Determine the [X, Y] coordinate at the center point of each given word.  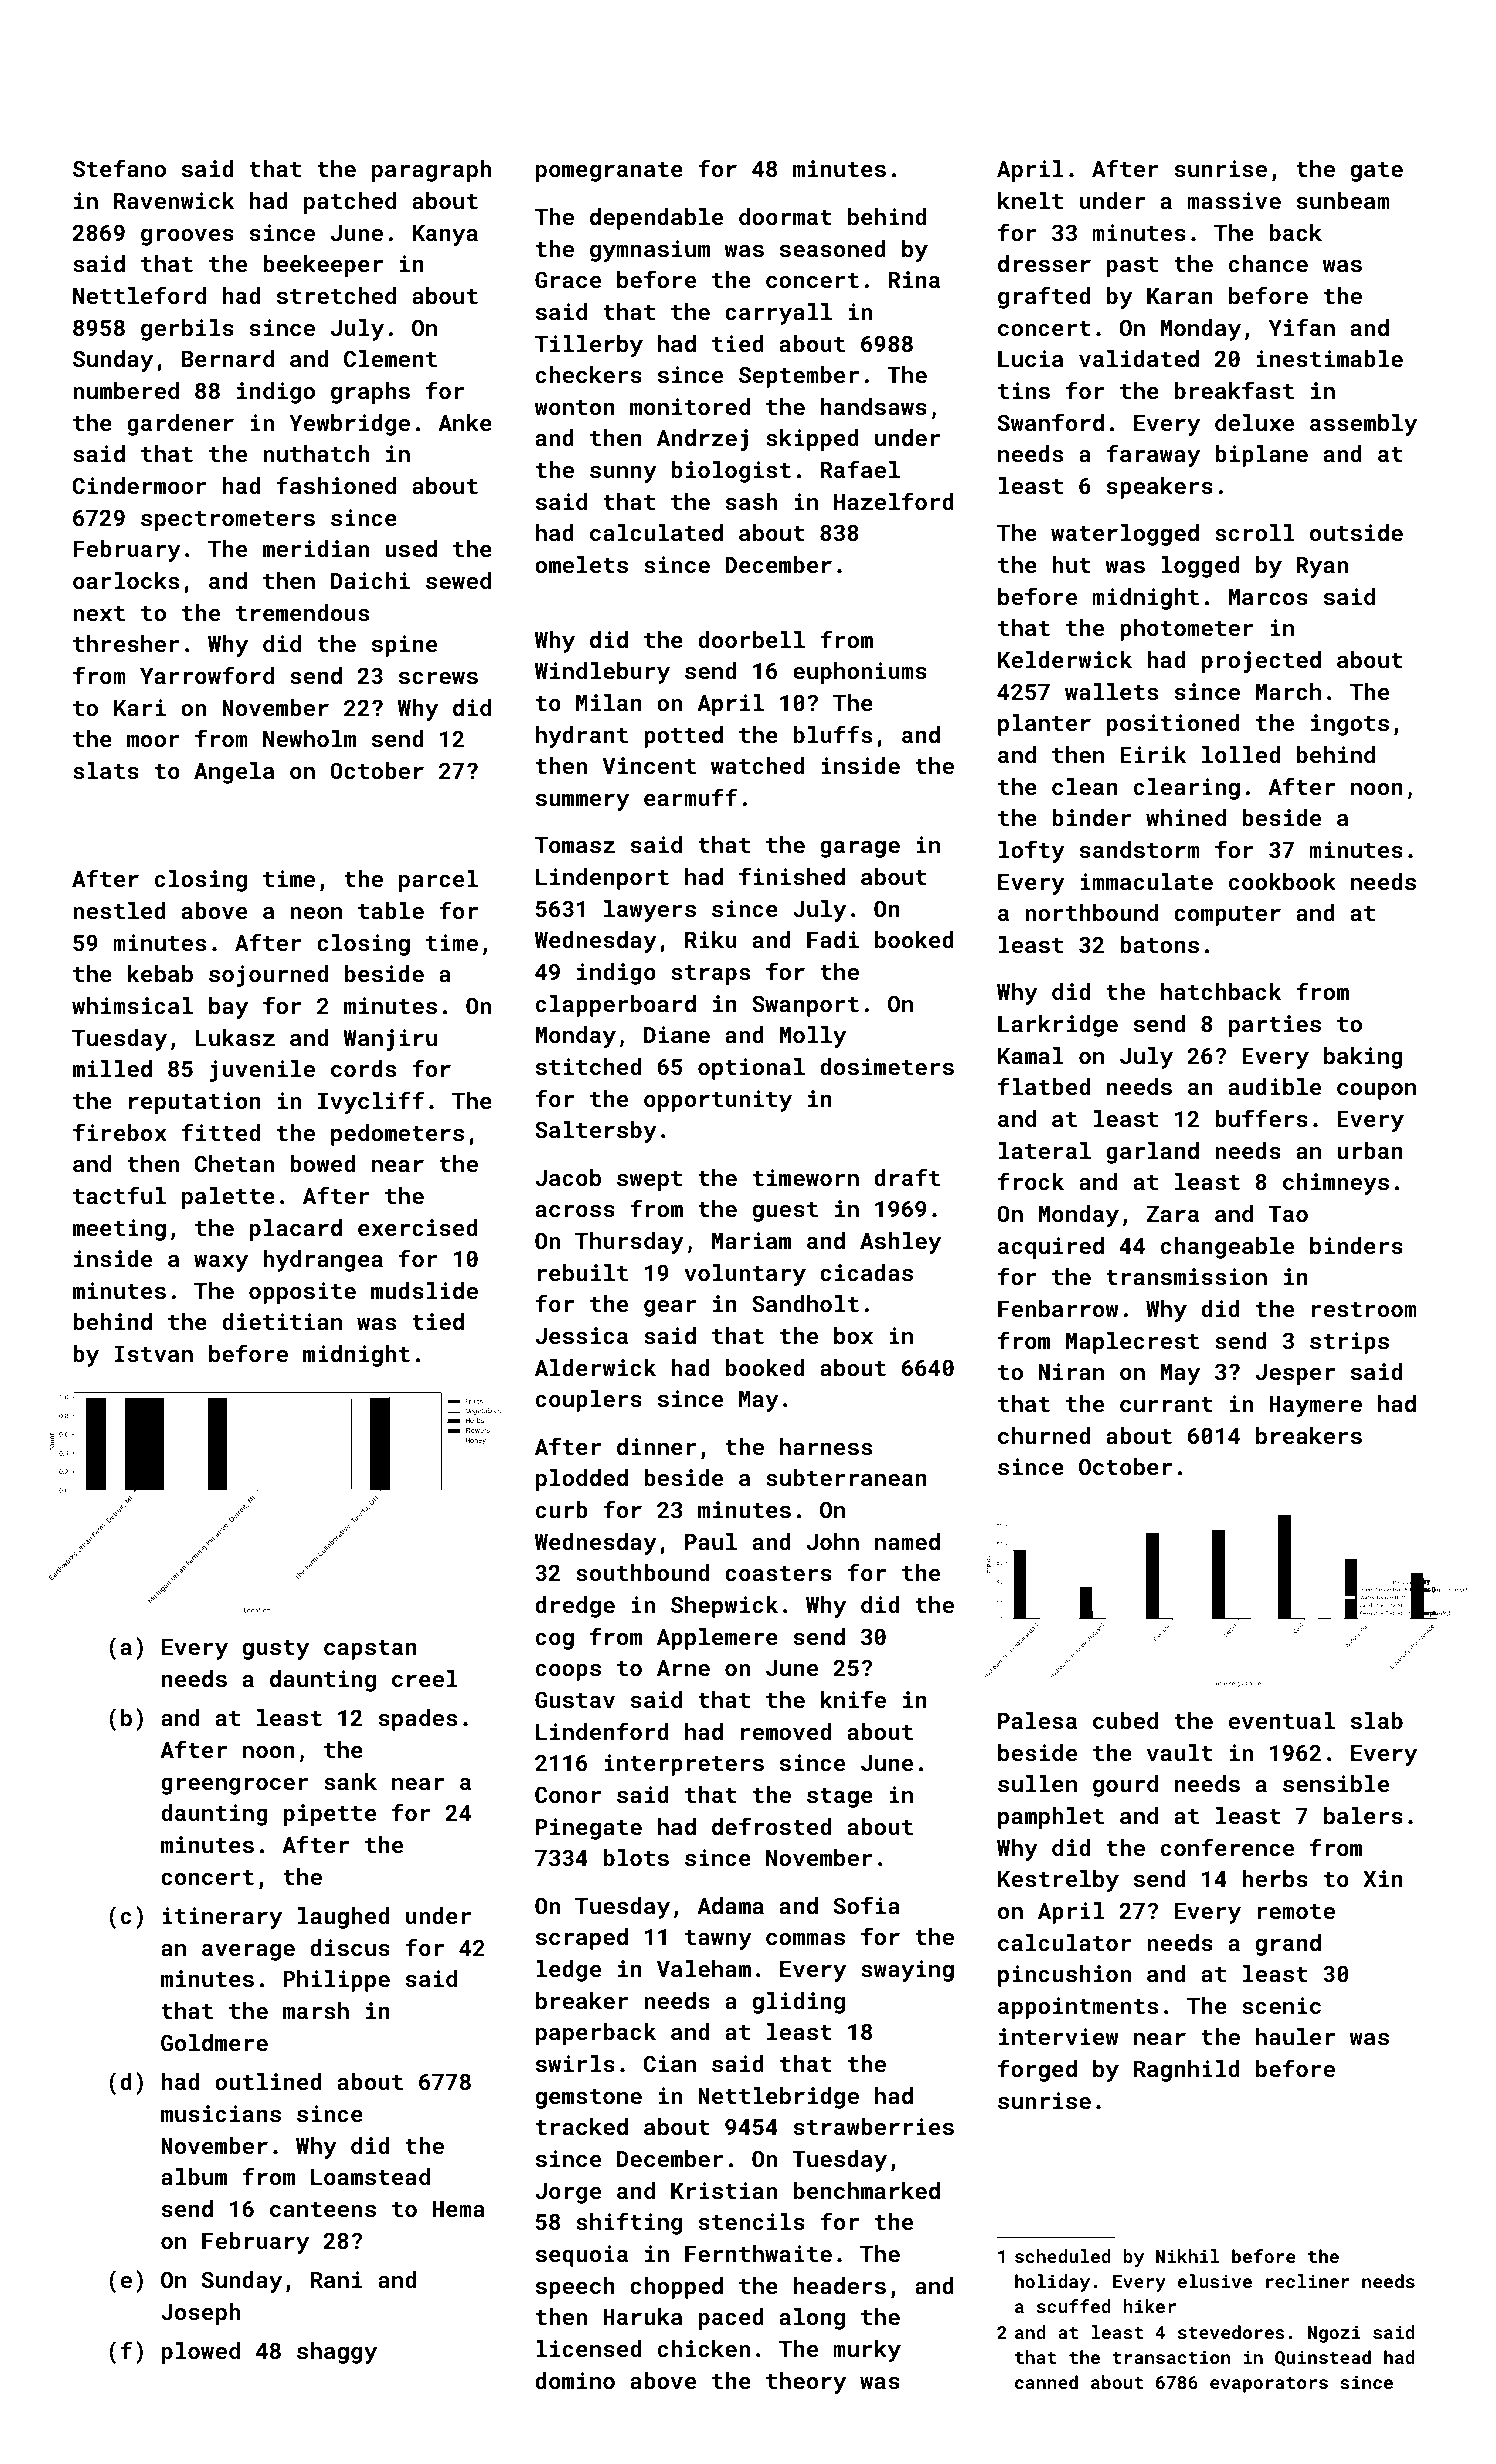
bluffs [833, 734]
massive [1234, 200]
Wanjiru [390, 1040]
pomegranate [609, 172]
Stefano [119, 168]
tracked [582, 2126]
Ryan [1322, 567]
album [194, 2176]
